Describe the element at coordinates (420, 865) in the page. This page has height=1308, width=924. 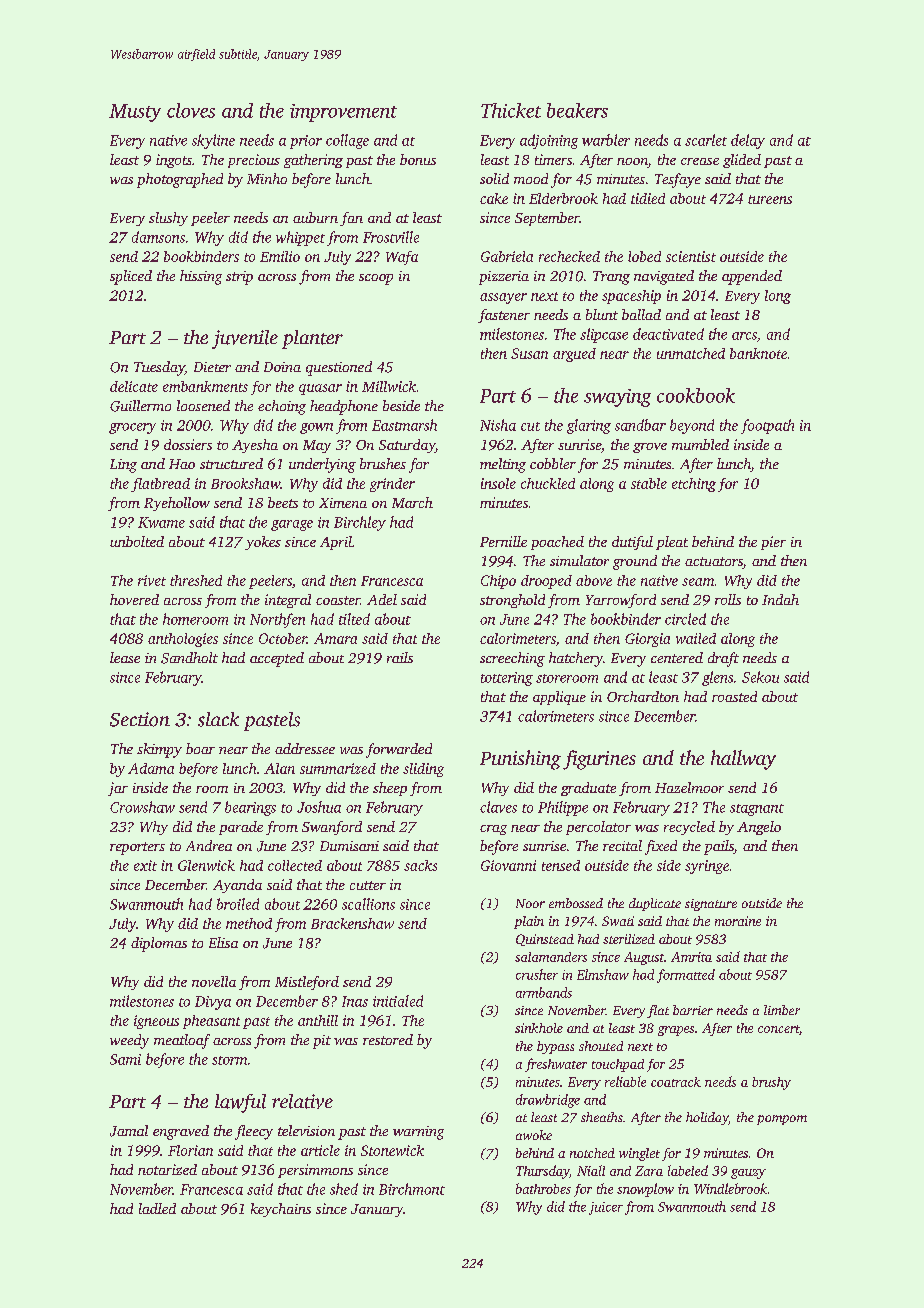
I see `sacks` at that location.
